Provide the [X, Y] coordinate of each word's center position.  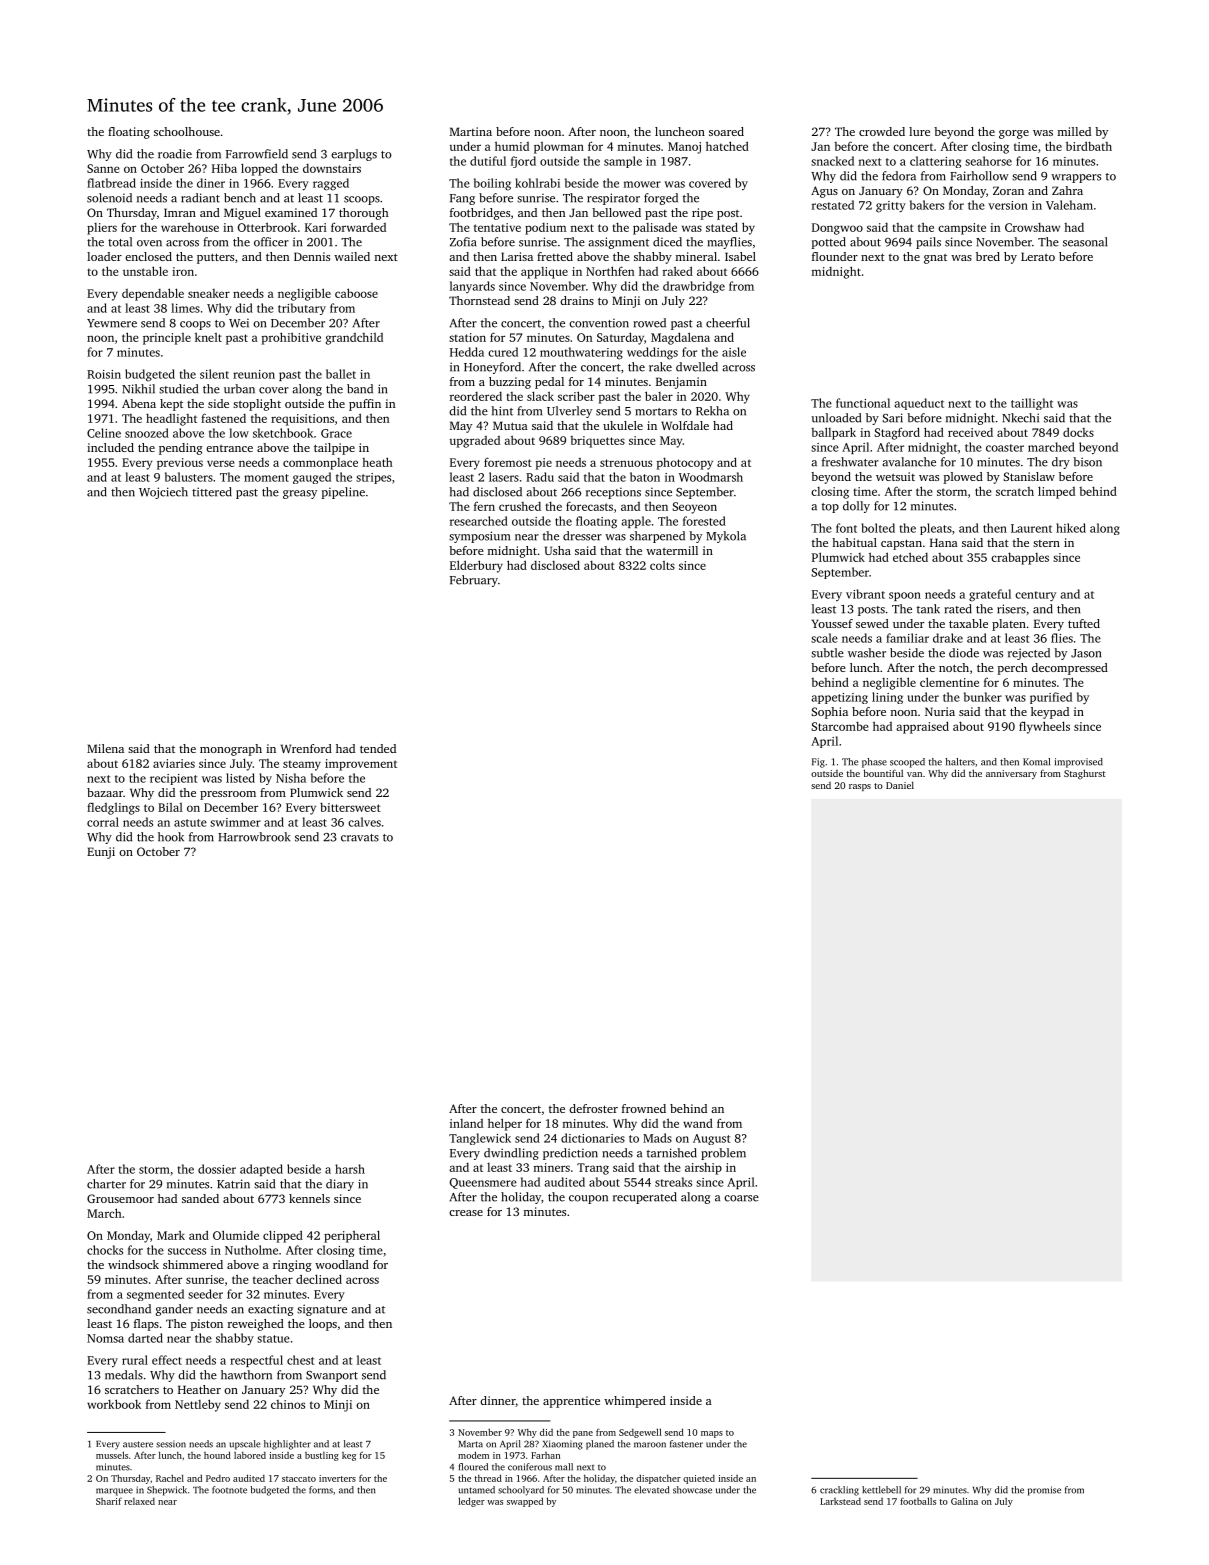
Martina [471, 131]
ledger [471, 1502]
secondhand [119, 1309]
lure [919, 131]
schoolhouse [187, 131]
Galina [964, 1501]
